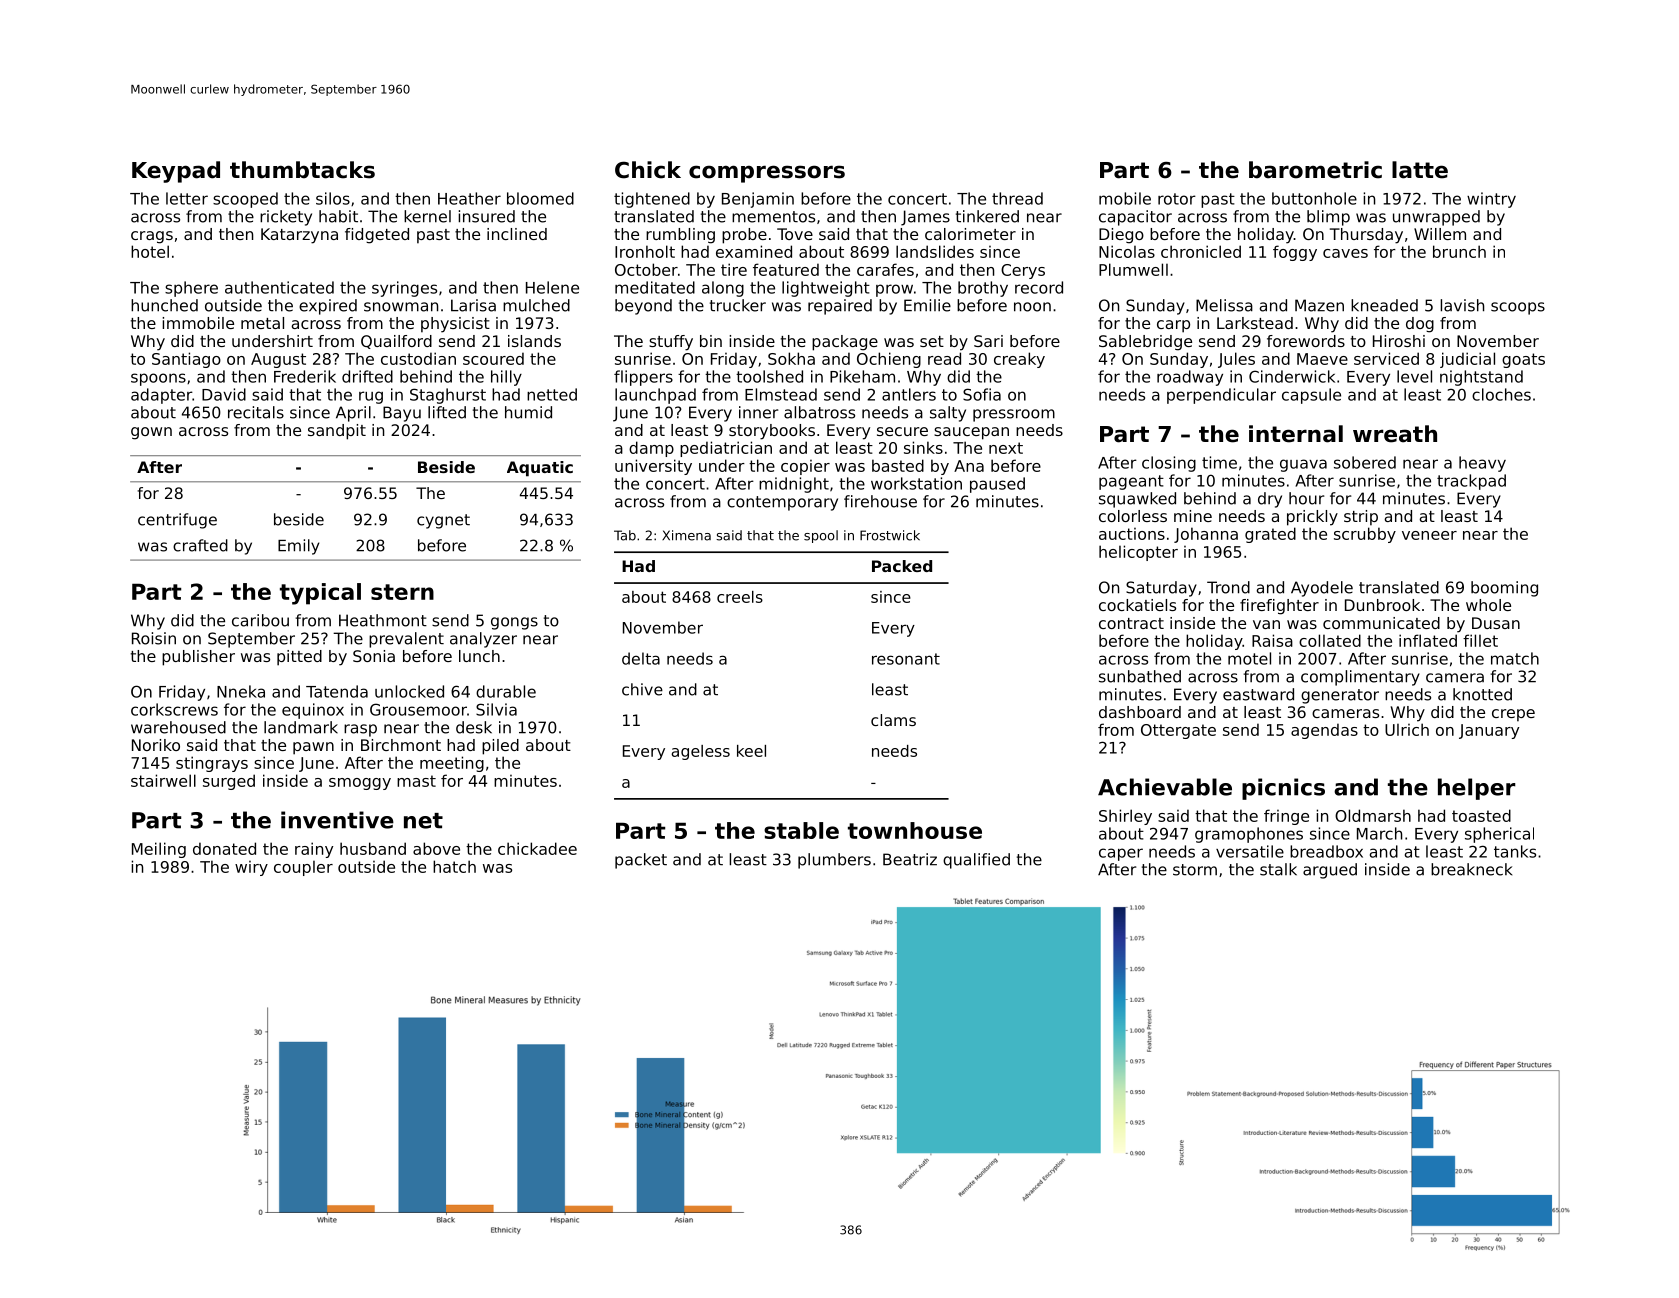 This screenshot has height=1298, width=1679. What do you see at coordinates (767, 174) in the screenshot?
I see `compressors` at bounding box center [767, 174].
